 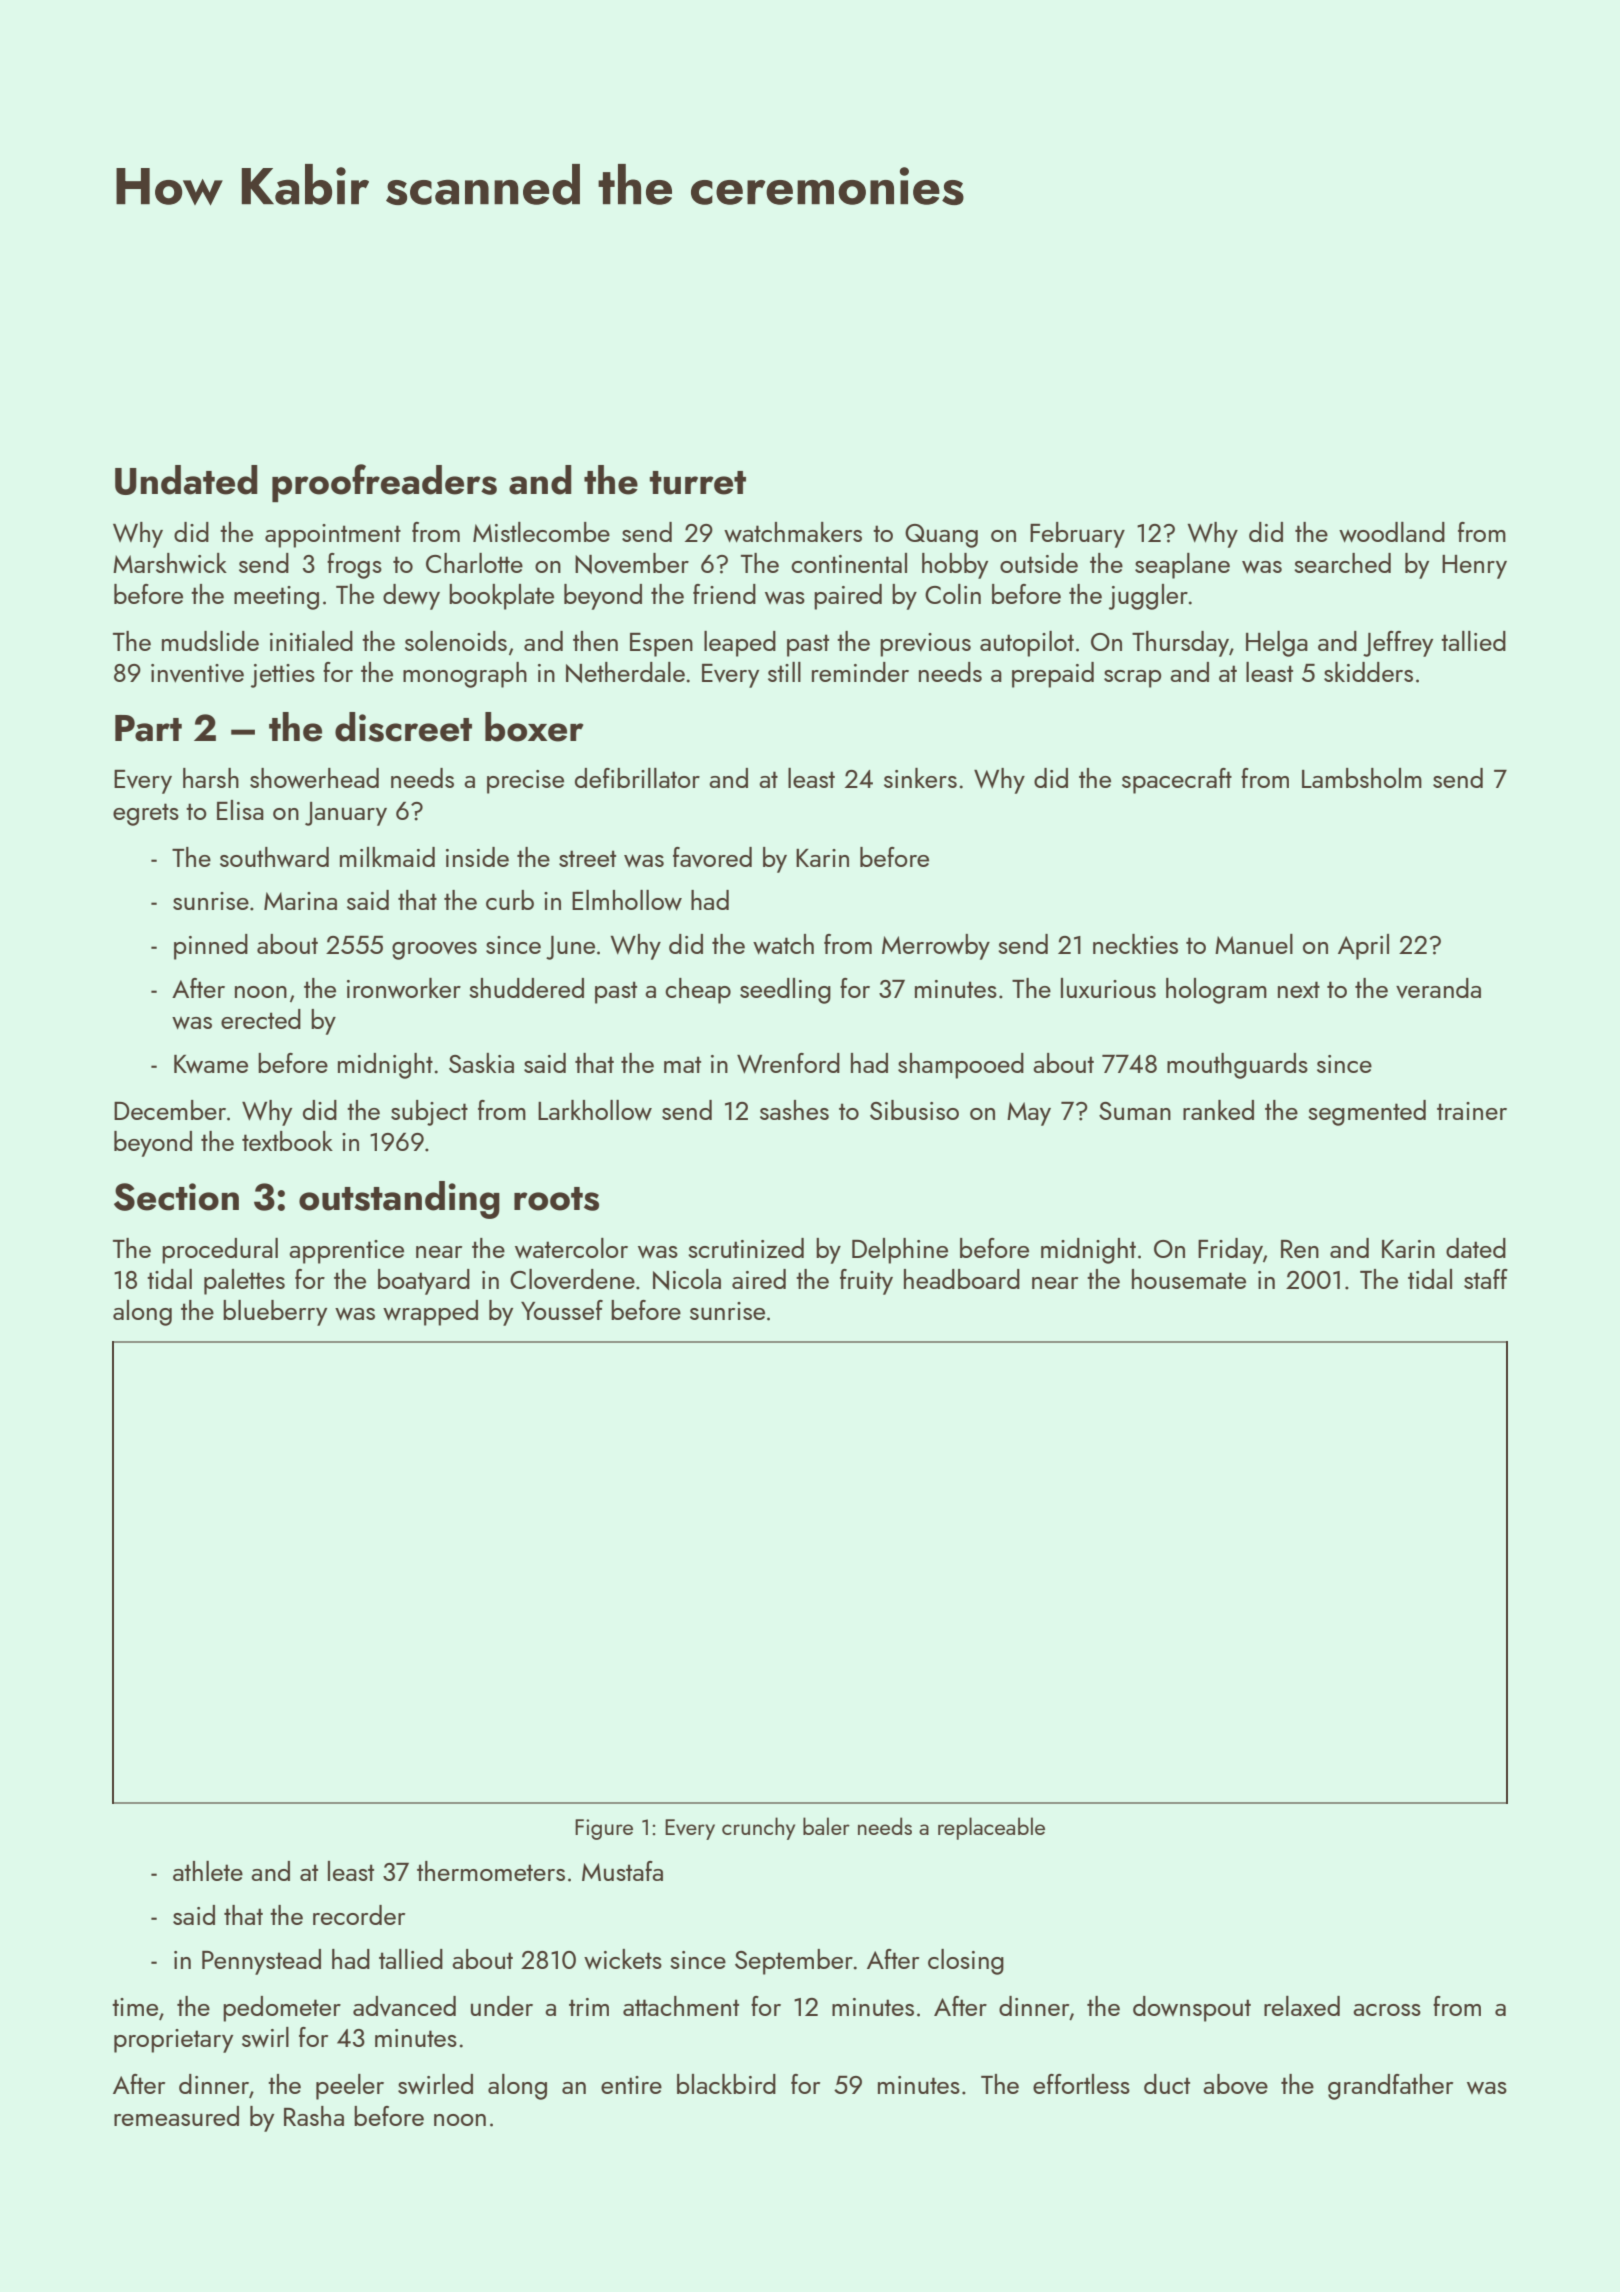 I want to click on Quang, so click(x=941, y=536).
